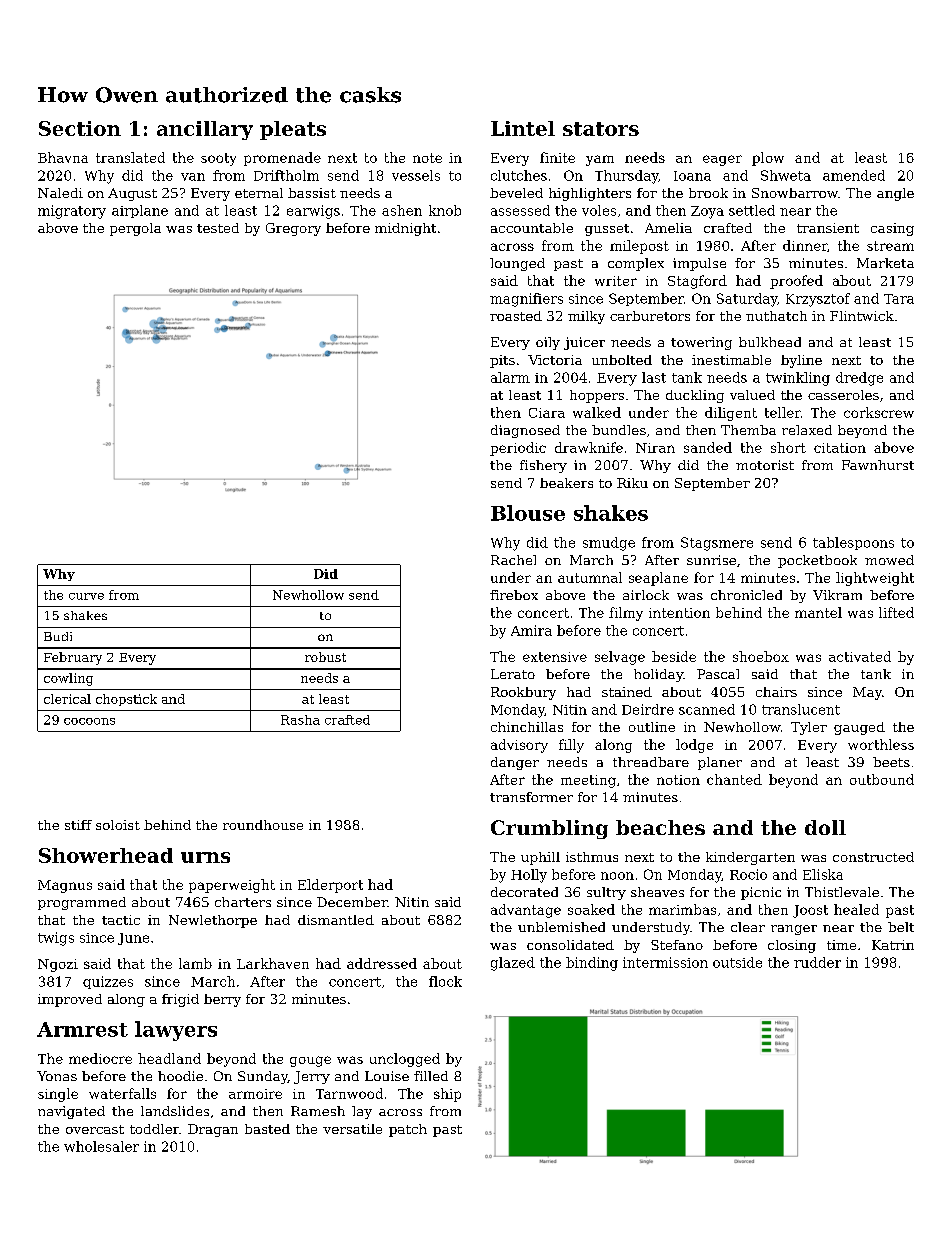 Image resolution: width=952 pixels, height=1233 pixels. What do you see at coordinates (405, 1060) in the page?
I see `unclogged` at bounding box center [405, 1060].
